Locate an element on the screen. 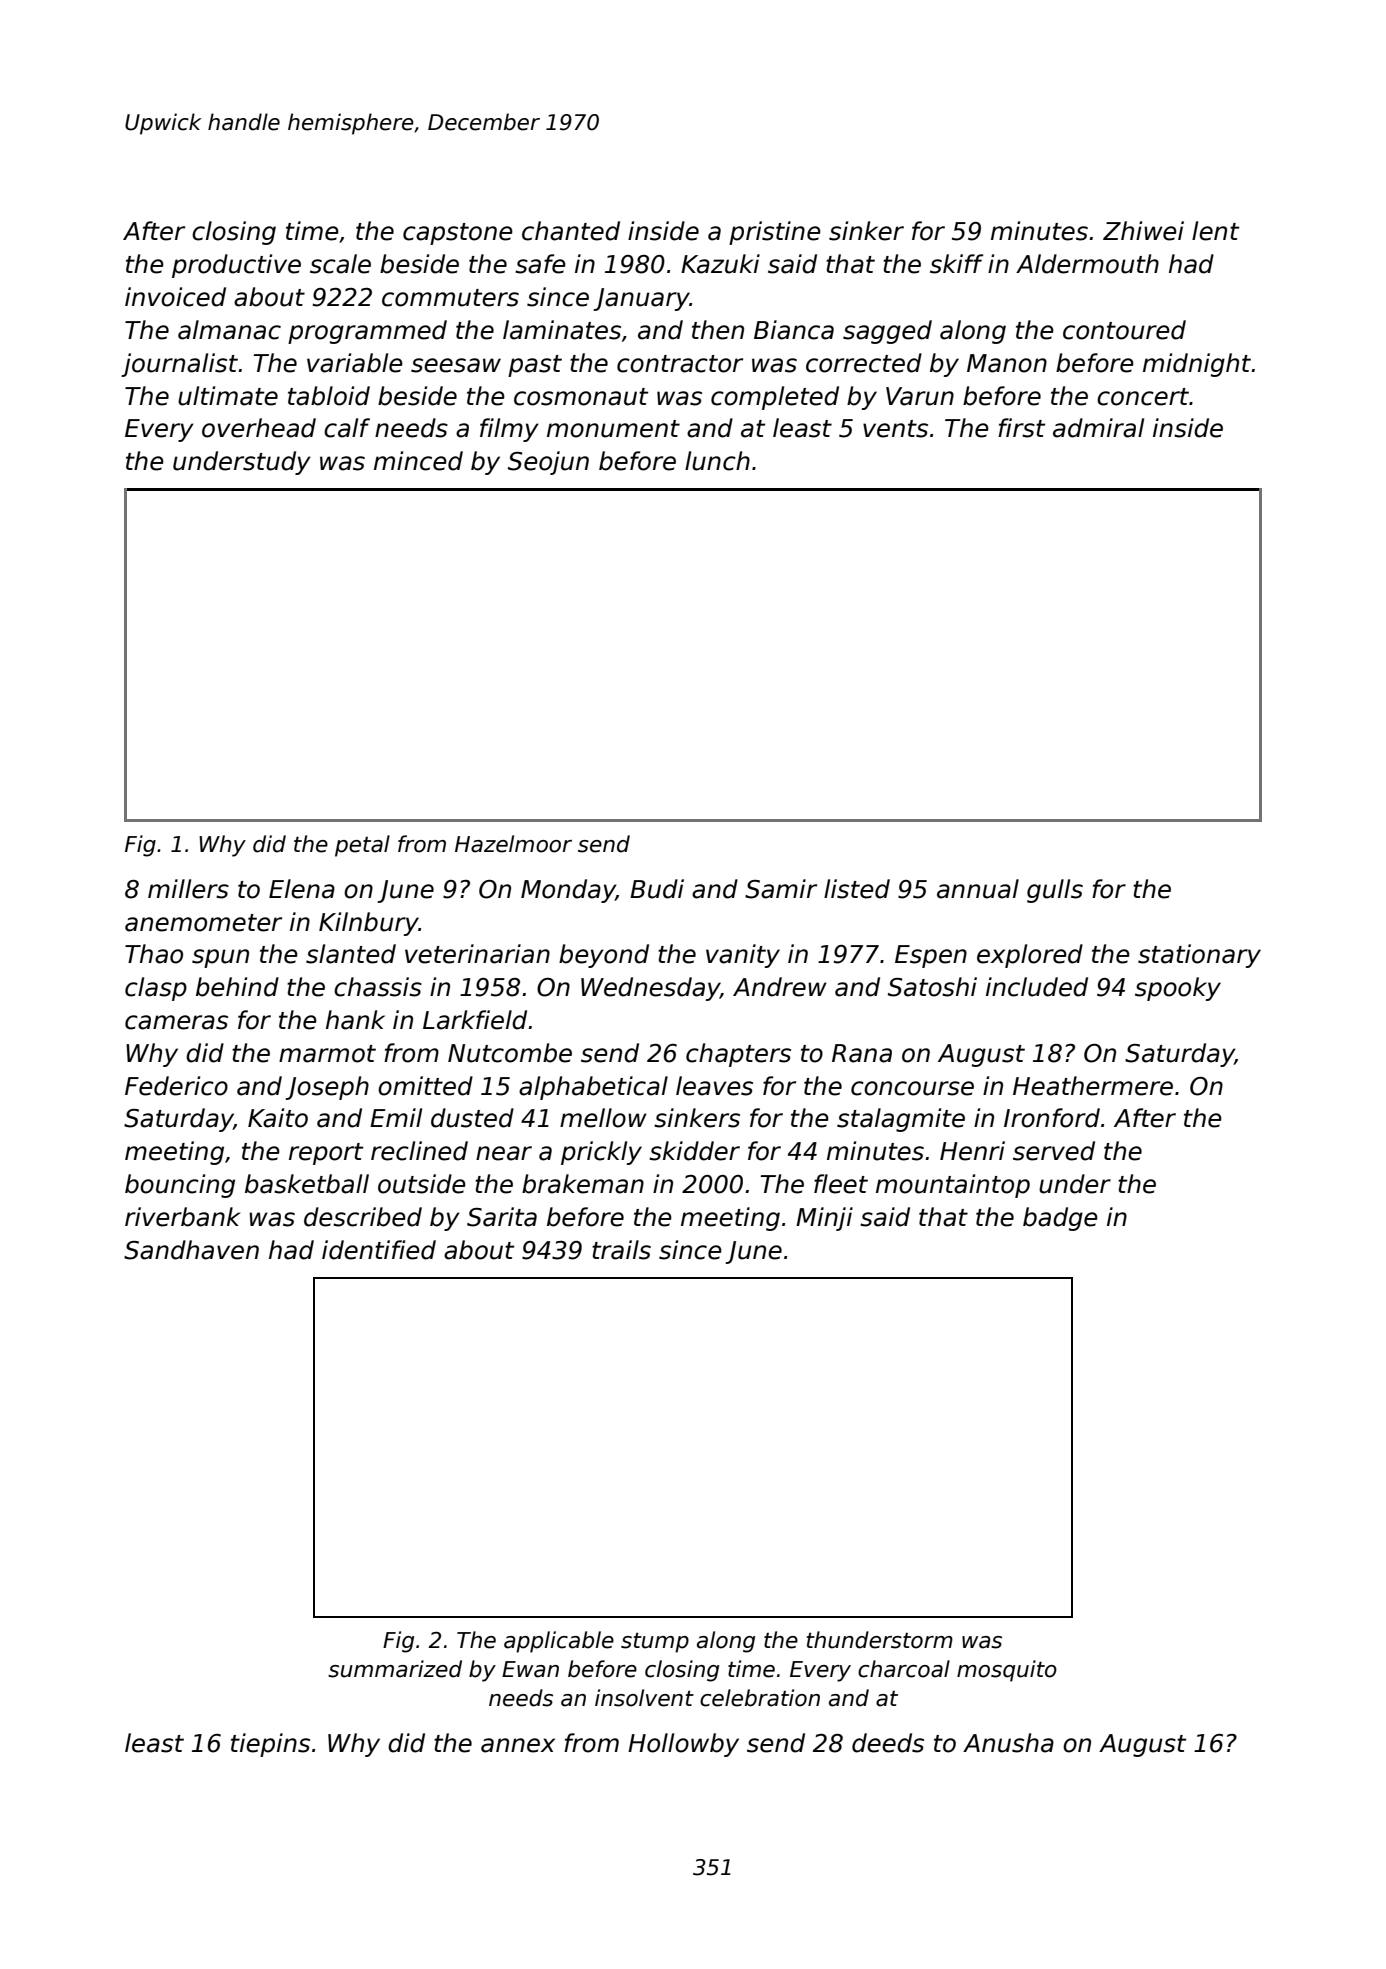 The width and height of the screenshot is (1386, 1969). safe is located at coordinates (540, 264).
